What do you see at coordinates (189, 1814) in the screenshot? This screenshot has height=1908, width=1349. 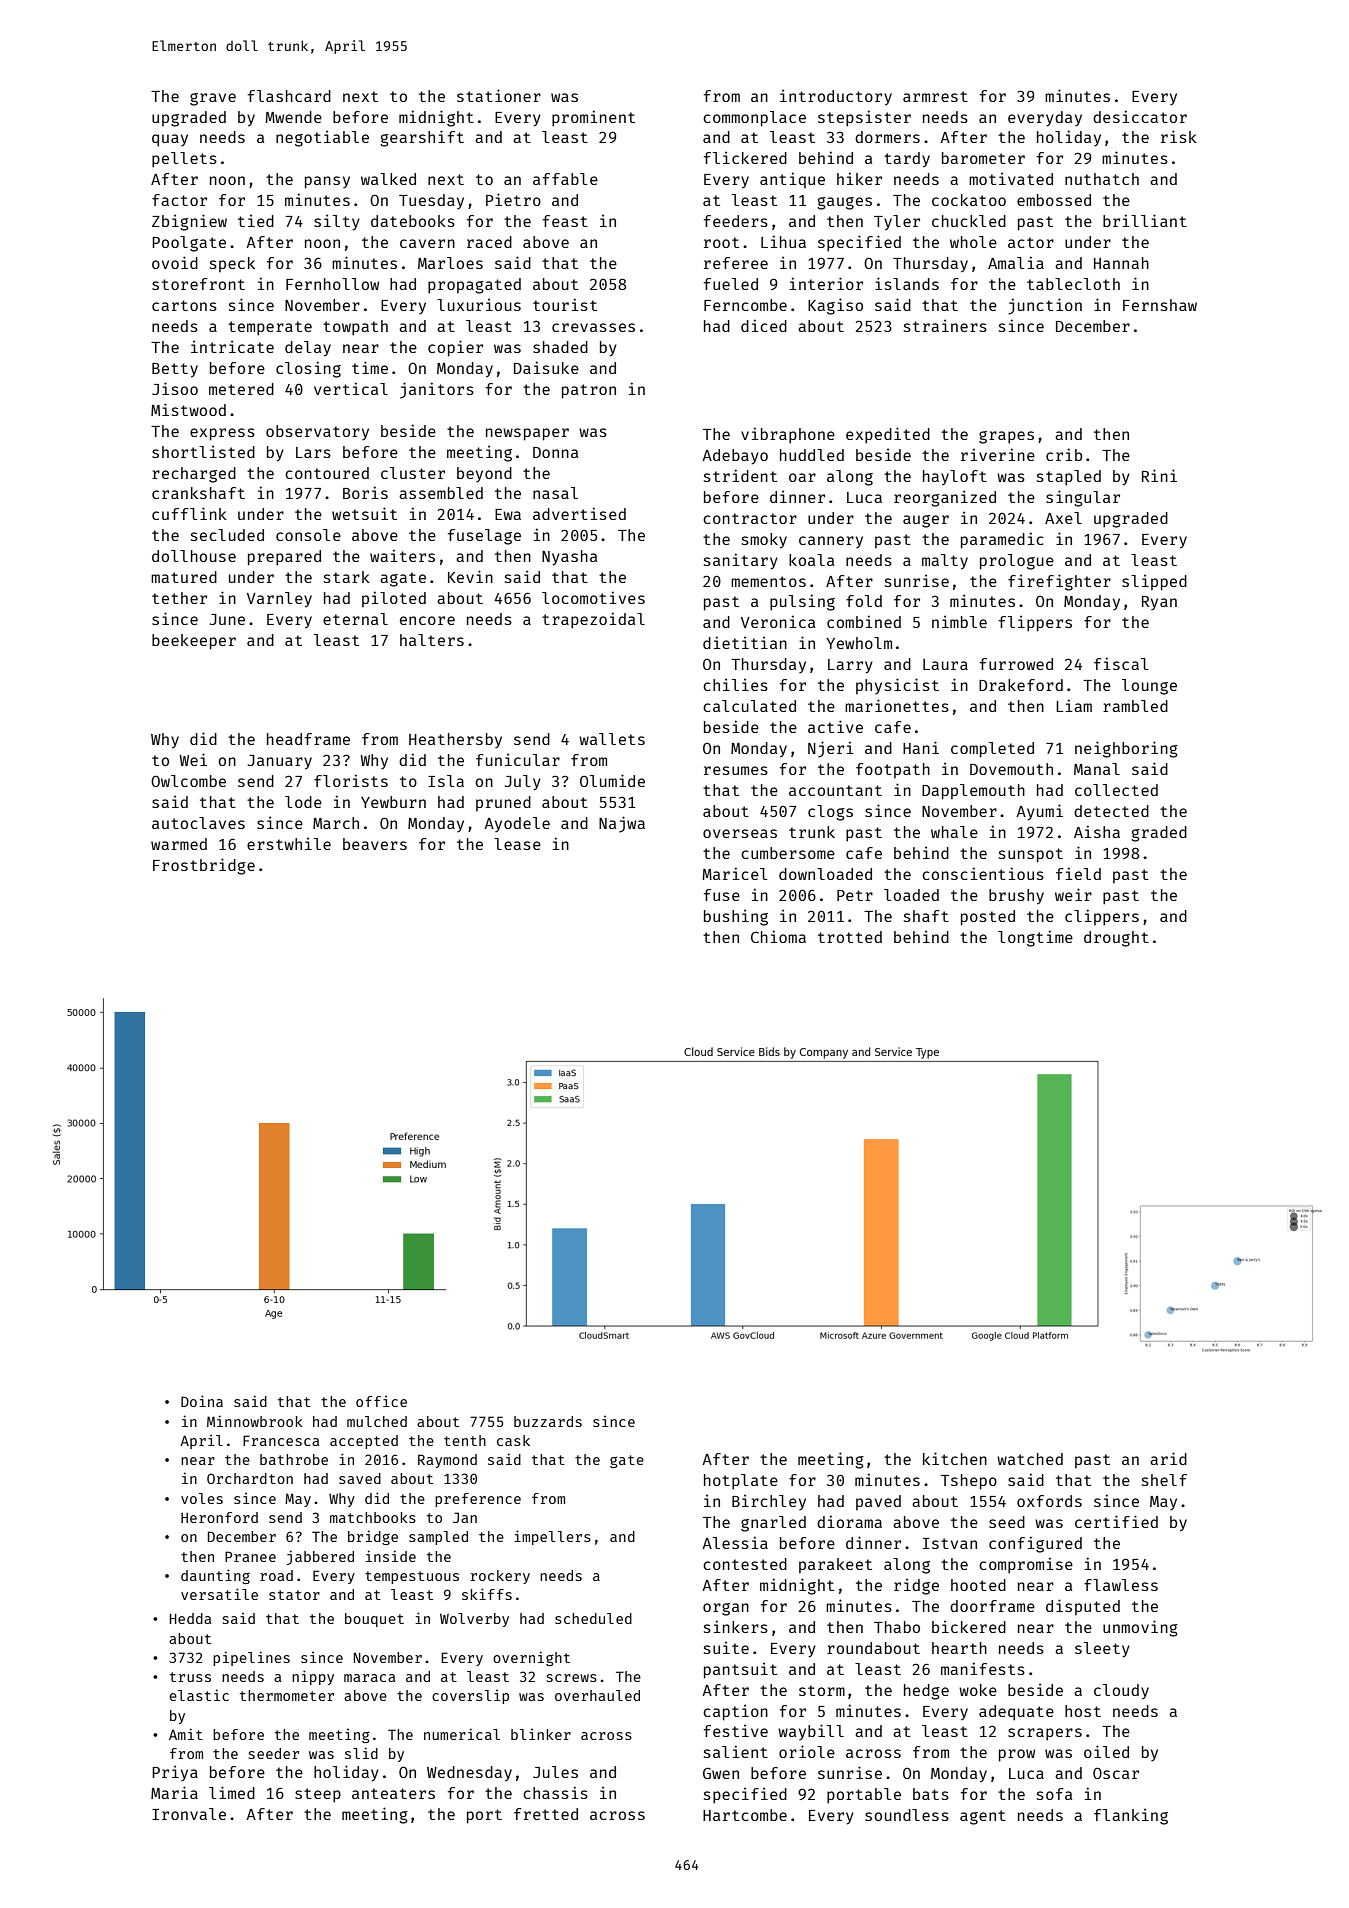 I see `Ironvale` at bounding box center [189, 1814].
